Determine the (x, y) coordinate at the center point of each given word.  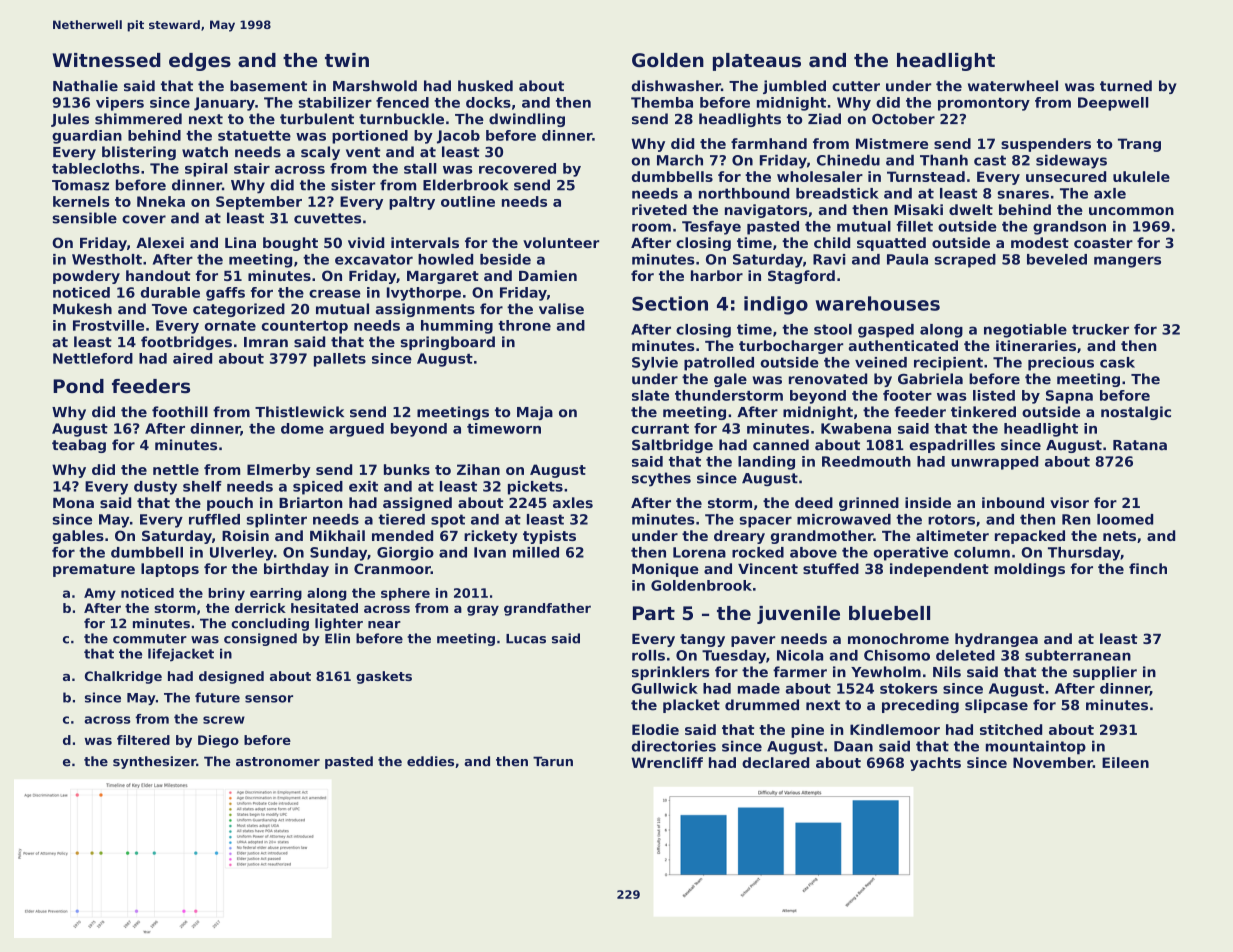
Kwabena (856, 428)
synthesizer (154, 762)
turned (1126, 86)
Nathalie (85, 86)
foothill (180, 412)
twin (347, 60)
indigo (776, 305)
